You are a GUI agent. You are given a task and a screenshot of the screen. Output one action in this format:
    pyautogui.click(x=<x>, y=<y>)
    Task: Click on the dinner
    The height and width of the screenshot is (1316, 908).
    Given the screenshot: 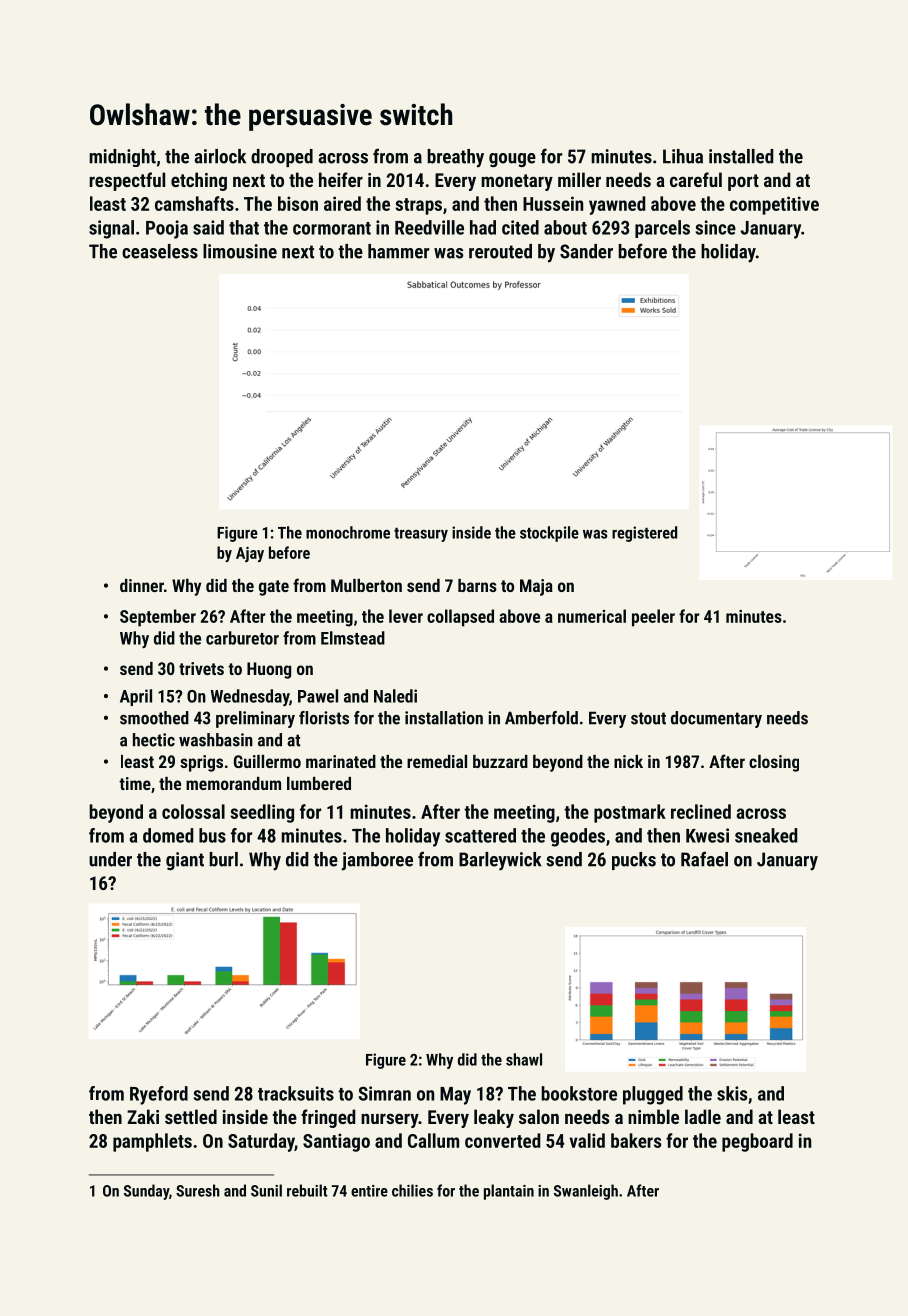 What is the action you would take?
    pyautogui.click(x=142, y=585)
